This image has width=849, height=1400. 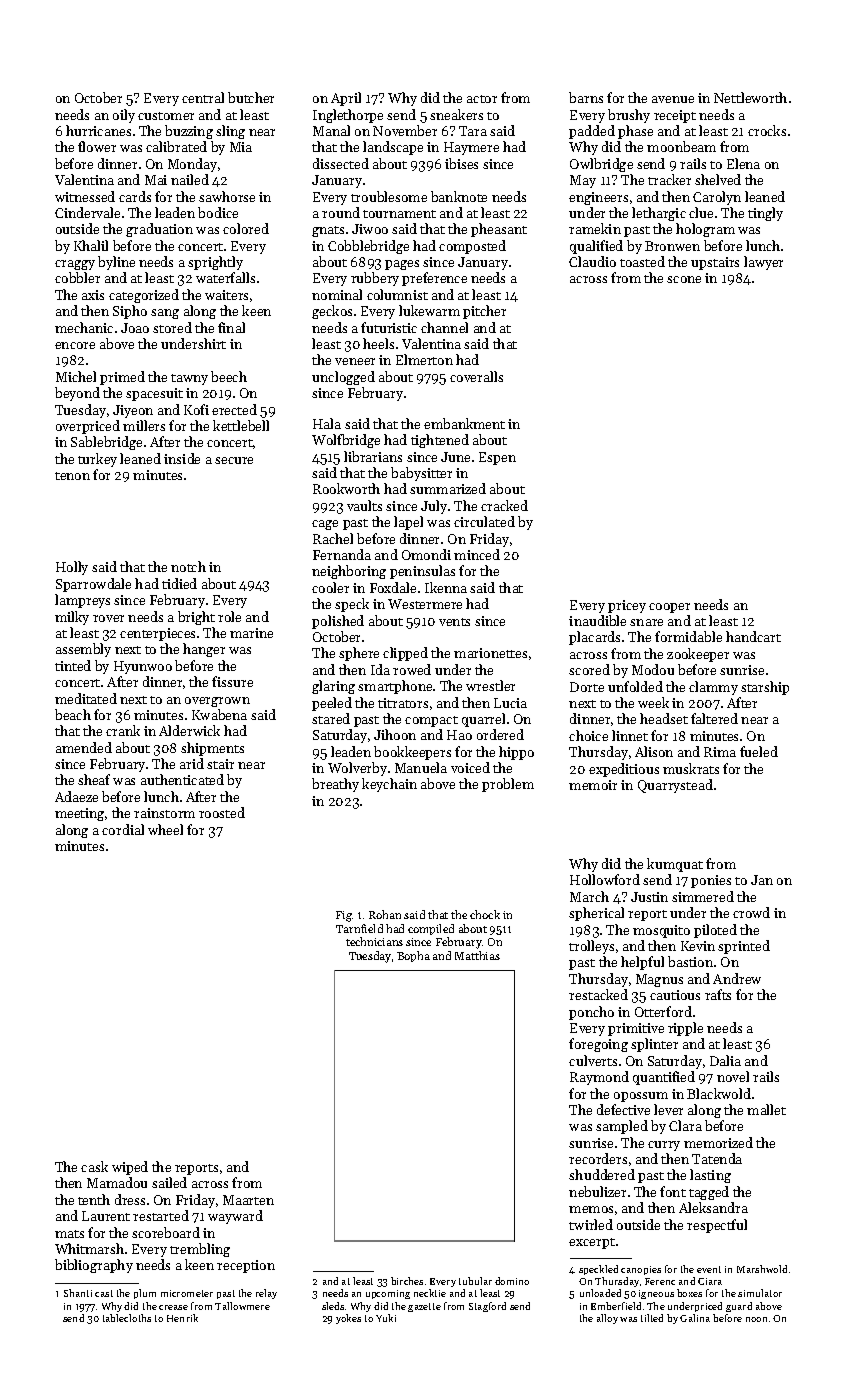 I want to click on cordial, so click(x=123, y=829).
